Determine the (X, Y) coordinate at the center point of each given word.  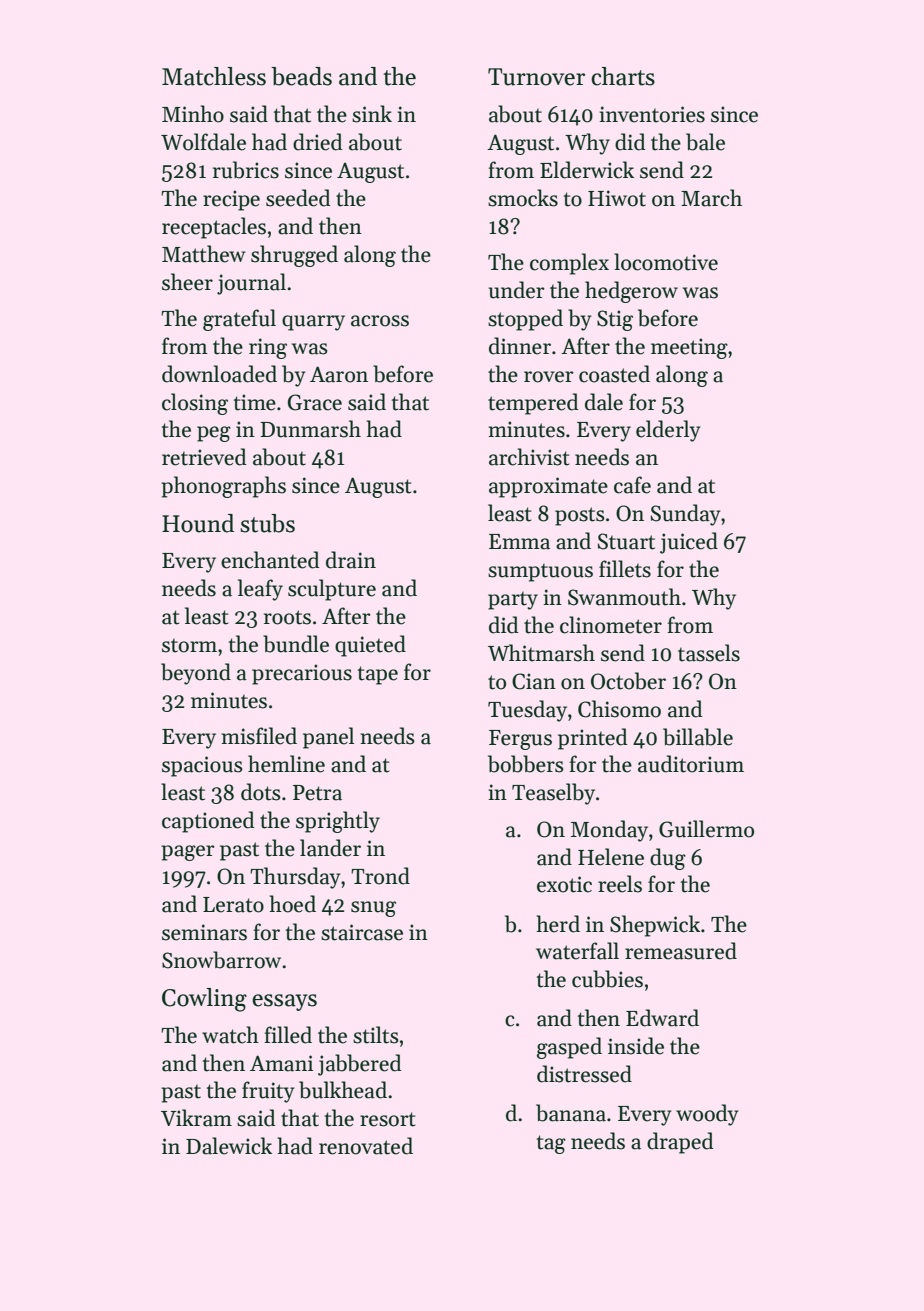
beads (301, 76)
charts (623, 76)
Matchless (214, 76)
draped (680, 1143)
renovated (366, 1146)
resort (388, 1119)
